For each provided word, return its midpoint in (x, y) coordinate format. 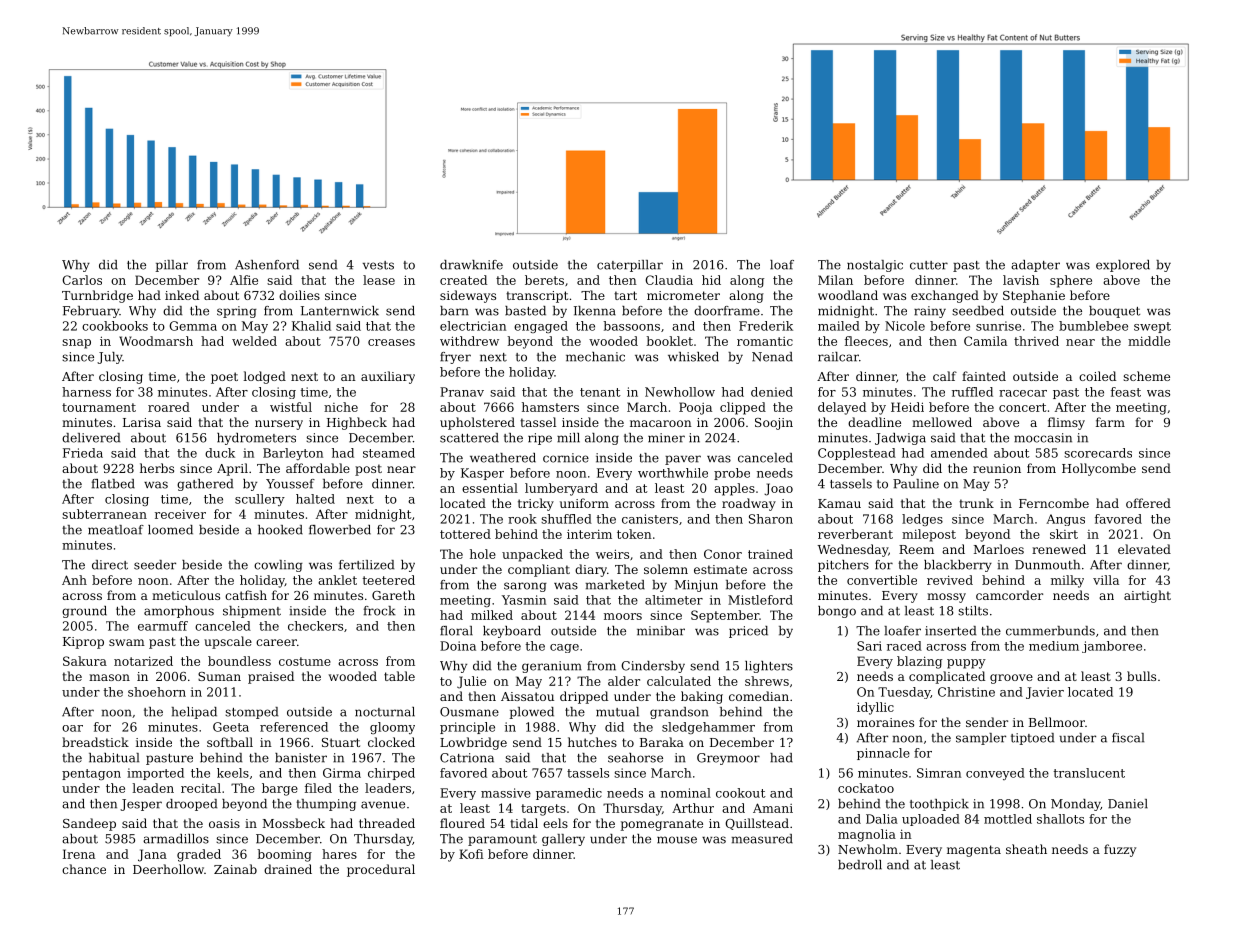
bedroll (860, 865)
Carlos (82, 280)
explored (1123, 266)
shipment (252, 612)
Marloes (999, 549)
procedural (381, 870)
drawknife (471, 265)
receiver (180, 514)
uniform (584, 503)
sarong (525, 587)
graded (199, 855)
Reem (916, 549)
